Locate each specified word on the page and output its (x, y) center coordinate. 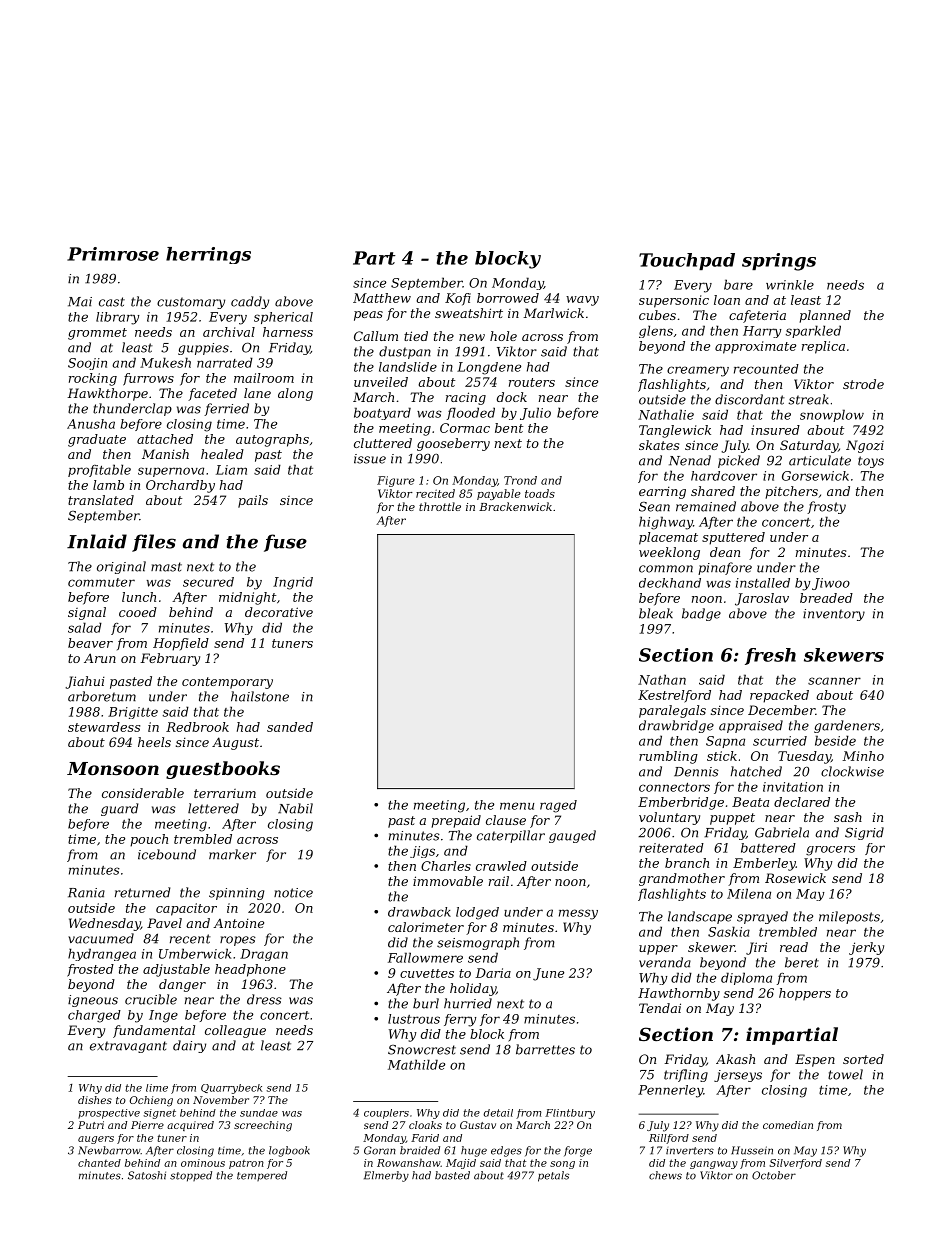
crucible (151, 999)
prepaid (456, 821)
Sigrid (864, 833)
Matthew (382, 298)
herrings (208, 255)
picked (739, 461)
